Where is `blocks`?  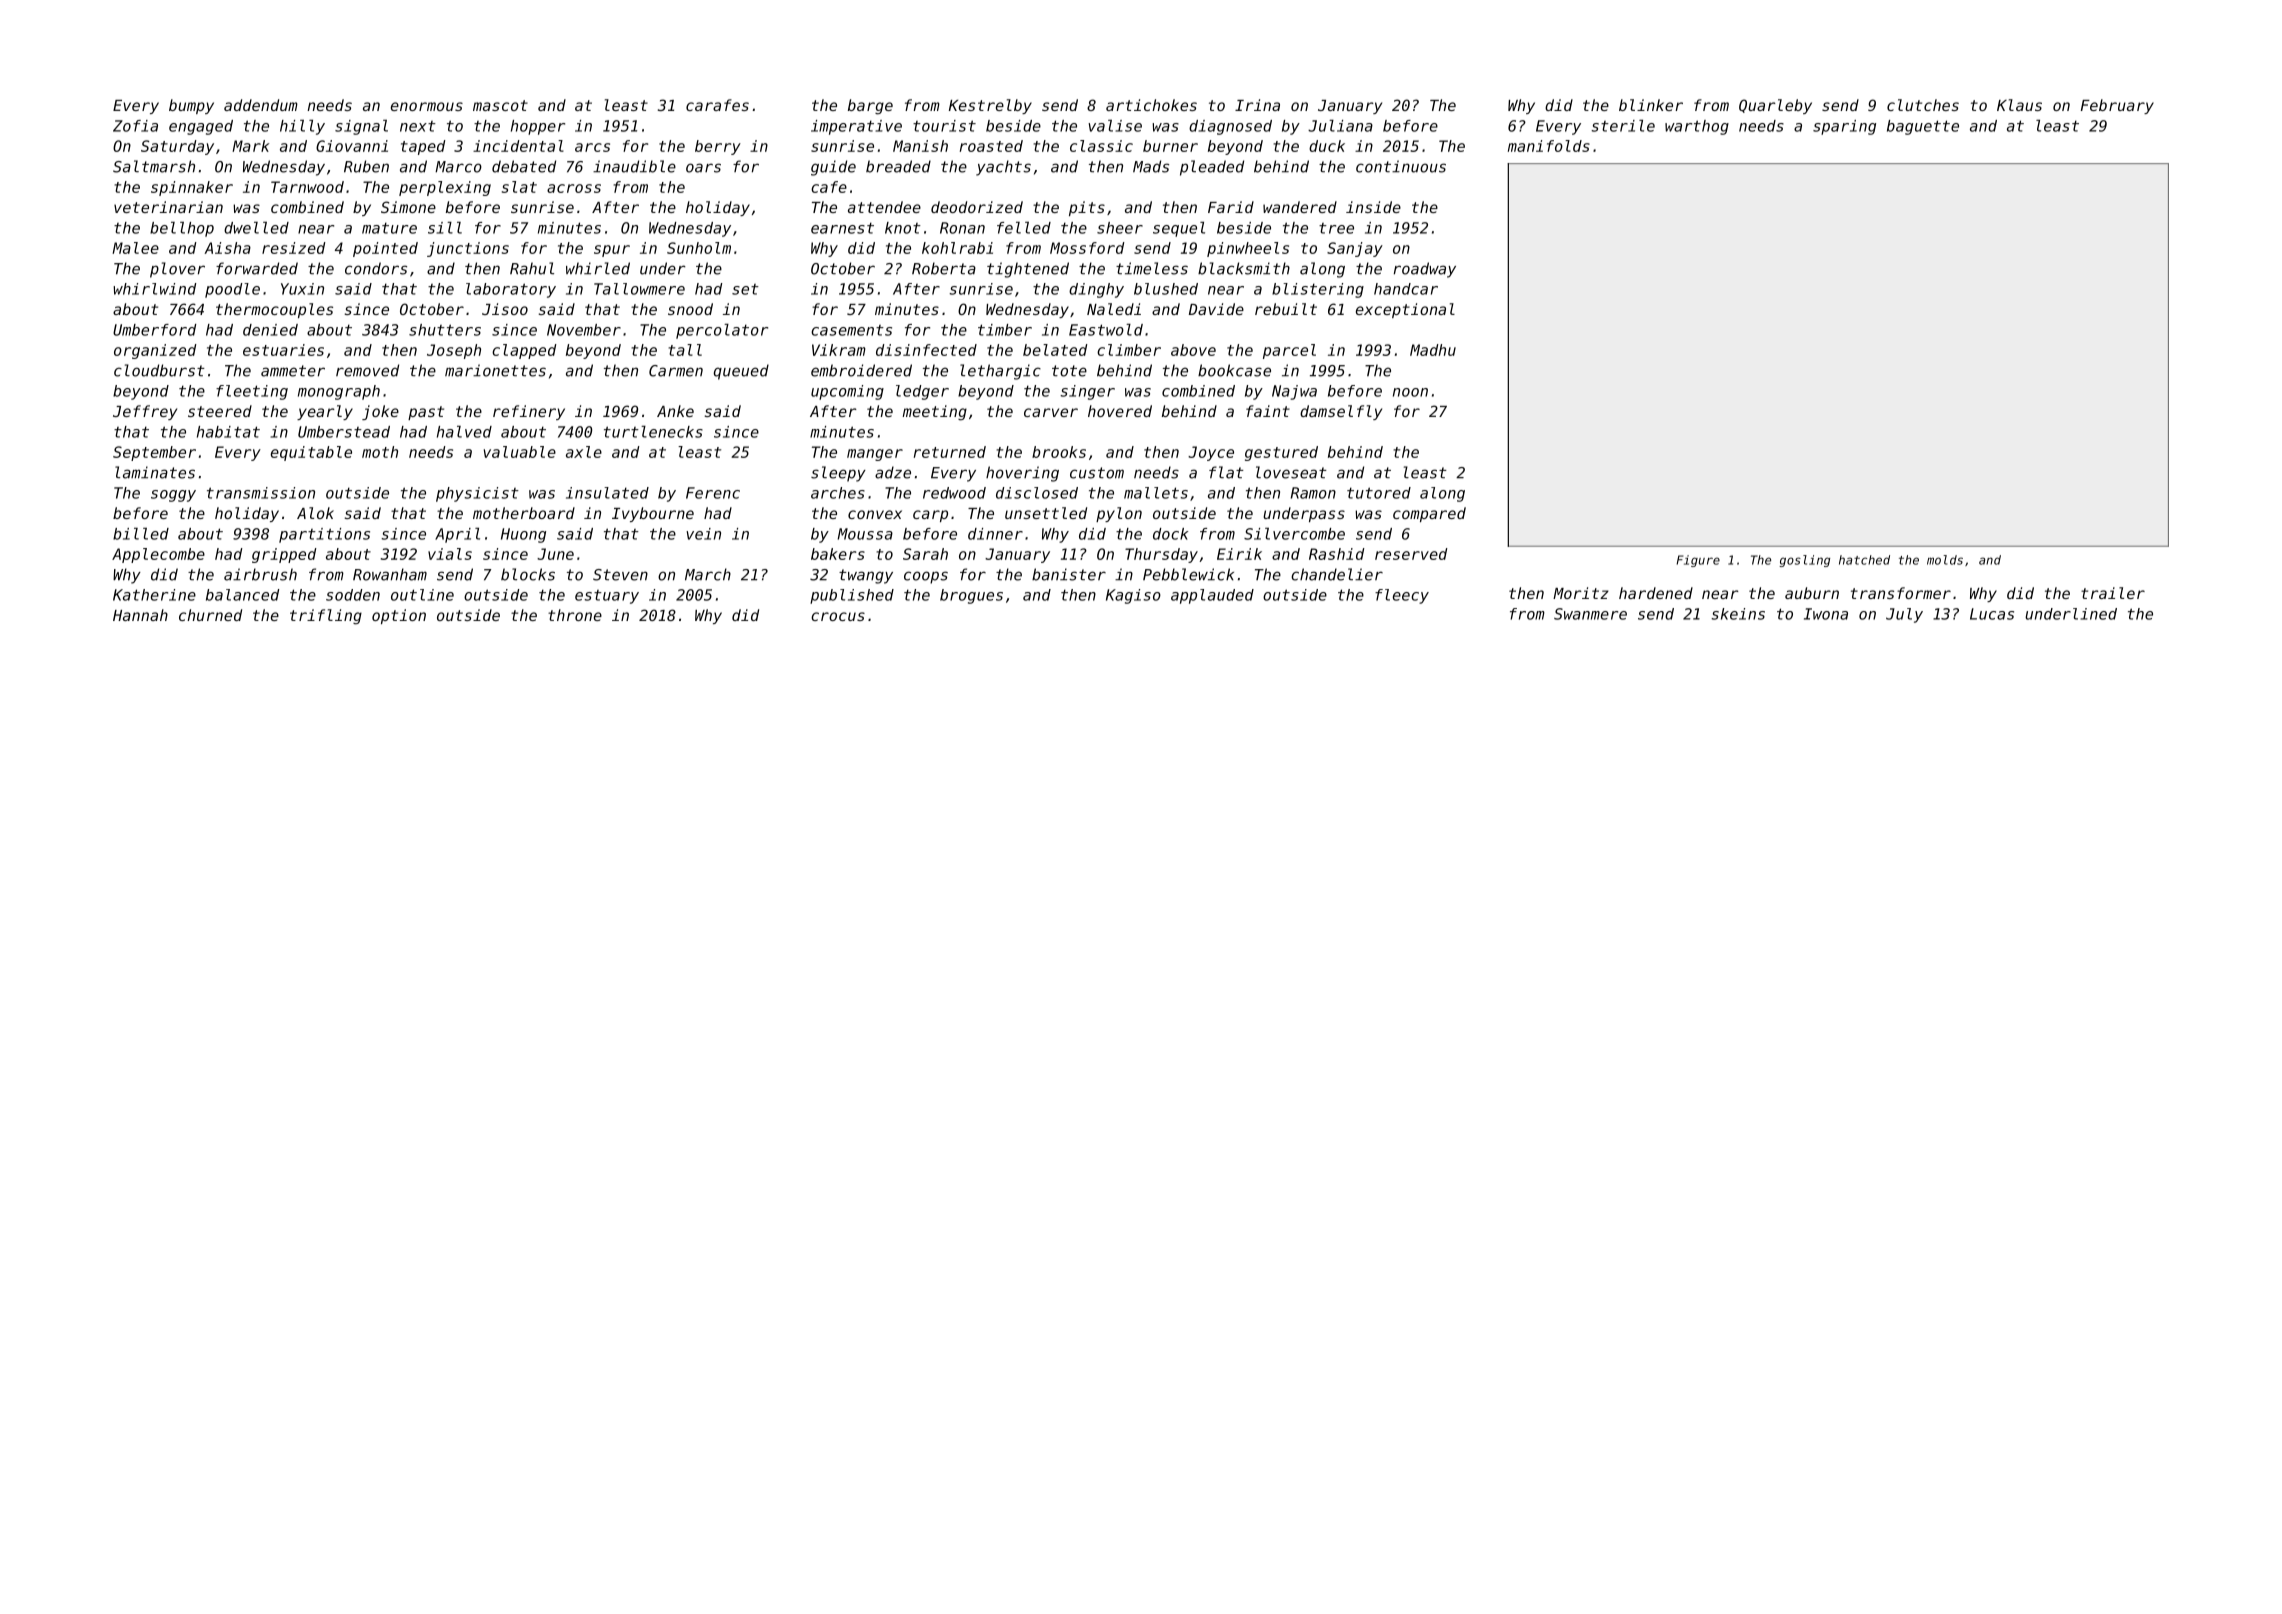 blocks is located at coordinates (528, 574).
